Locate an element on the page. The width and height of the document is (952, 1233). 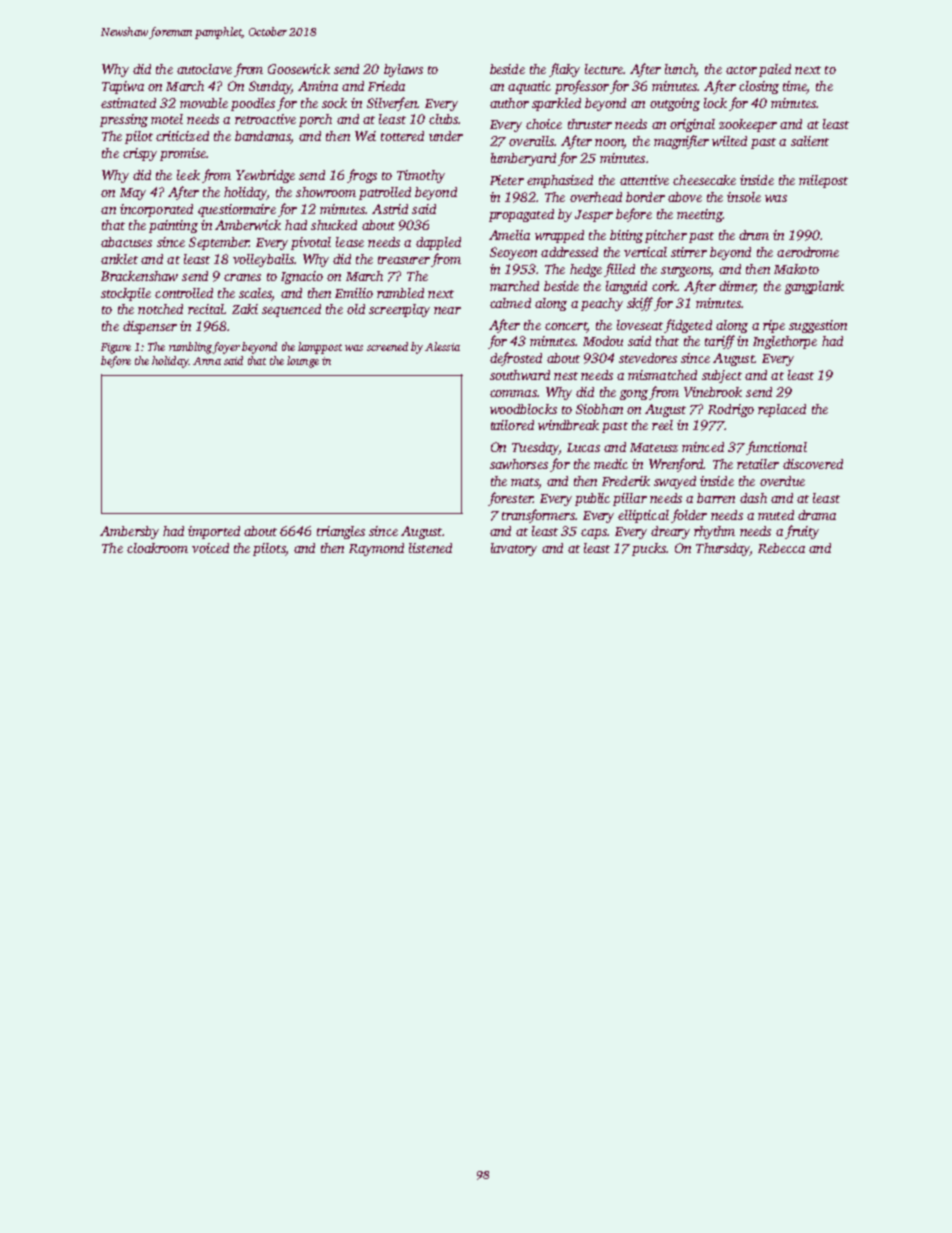
magnifier is located at coordinates (681, 142).
